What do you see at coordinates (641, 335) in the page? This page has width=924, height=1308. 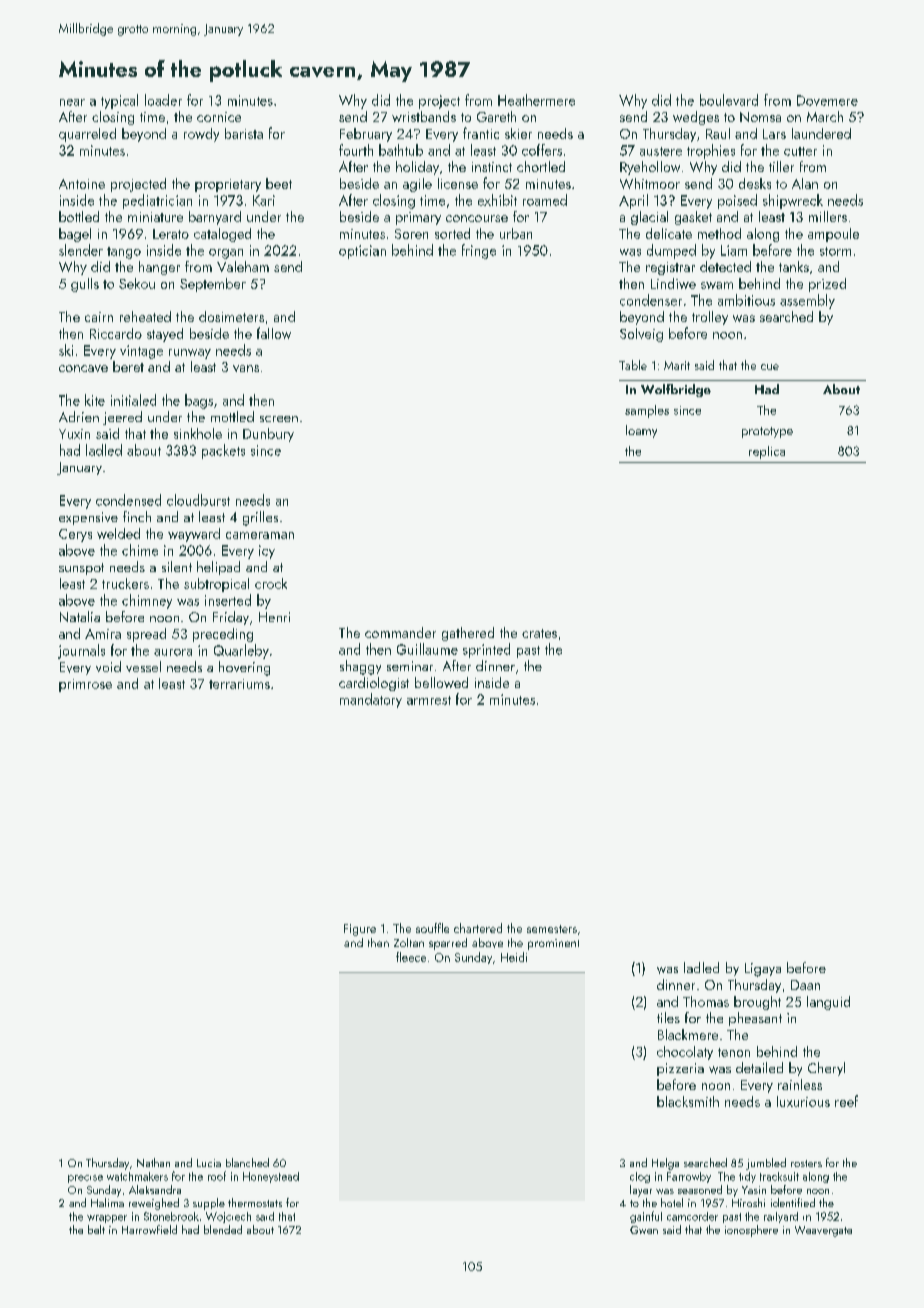 I see `Solveig` at bounding box center [641, 335].
